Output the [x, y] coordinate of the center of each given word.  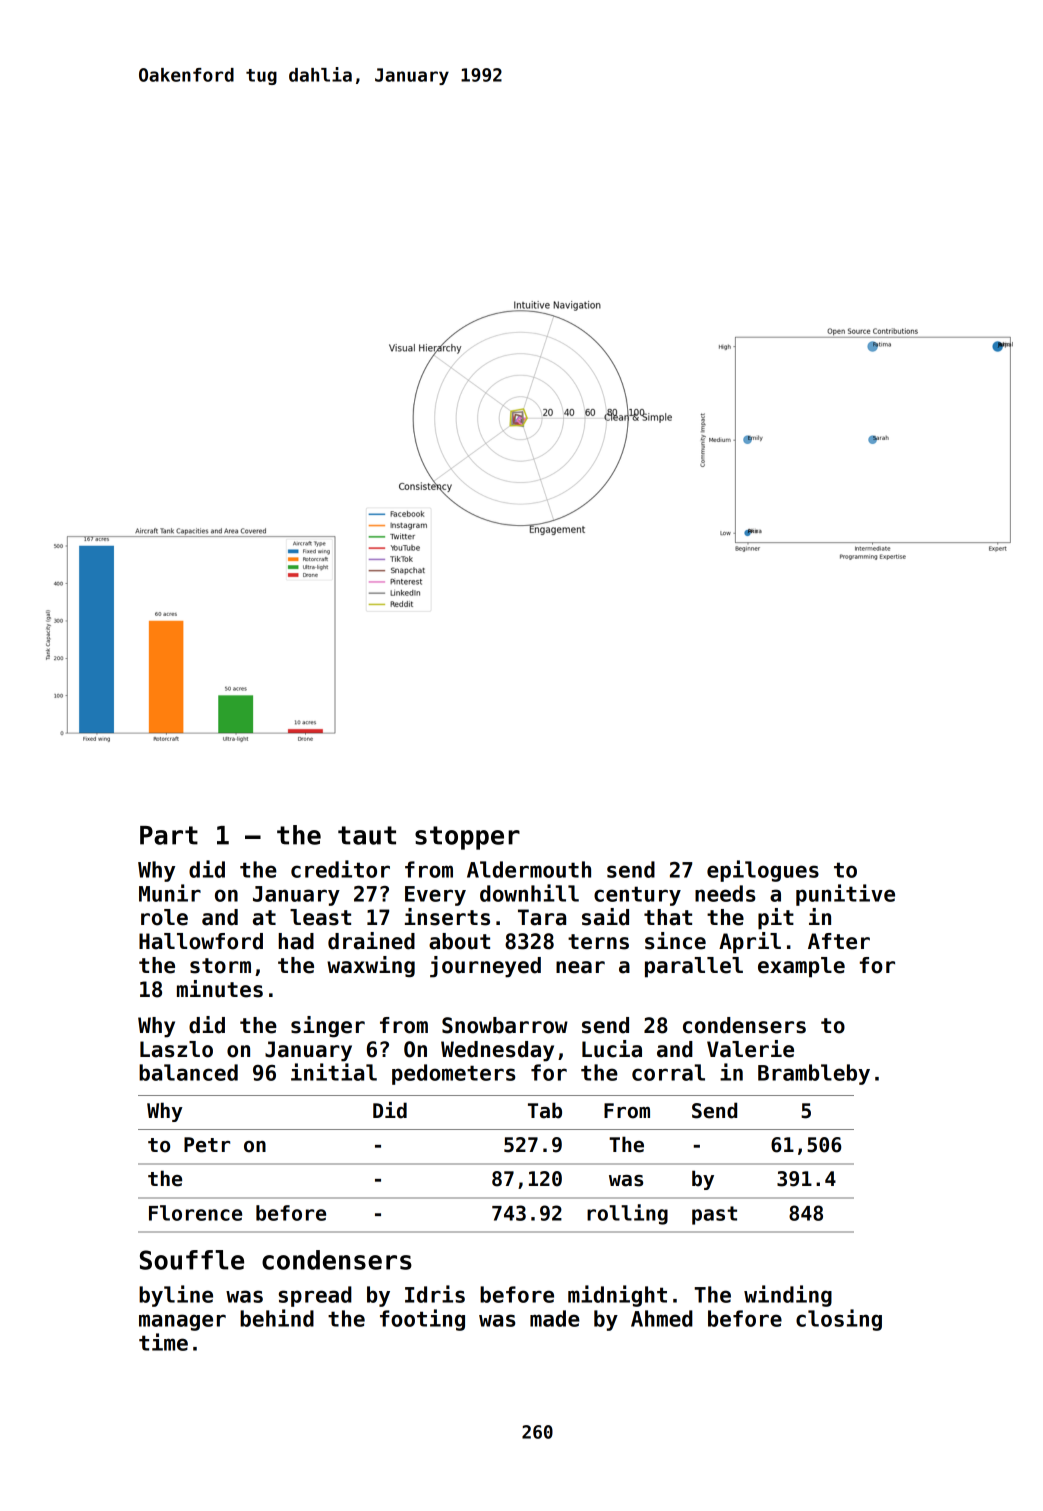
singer [328, 1027]
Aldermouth [529, 869]
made [555, 1318]
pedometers [454, 1074]
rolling [627, 1214]
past [714, 1215]
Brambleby [814, 1074]
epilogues [763, 871]
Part [169, 835]
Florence [195, 1213]
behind [277, 1318]
